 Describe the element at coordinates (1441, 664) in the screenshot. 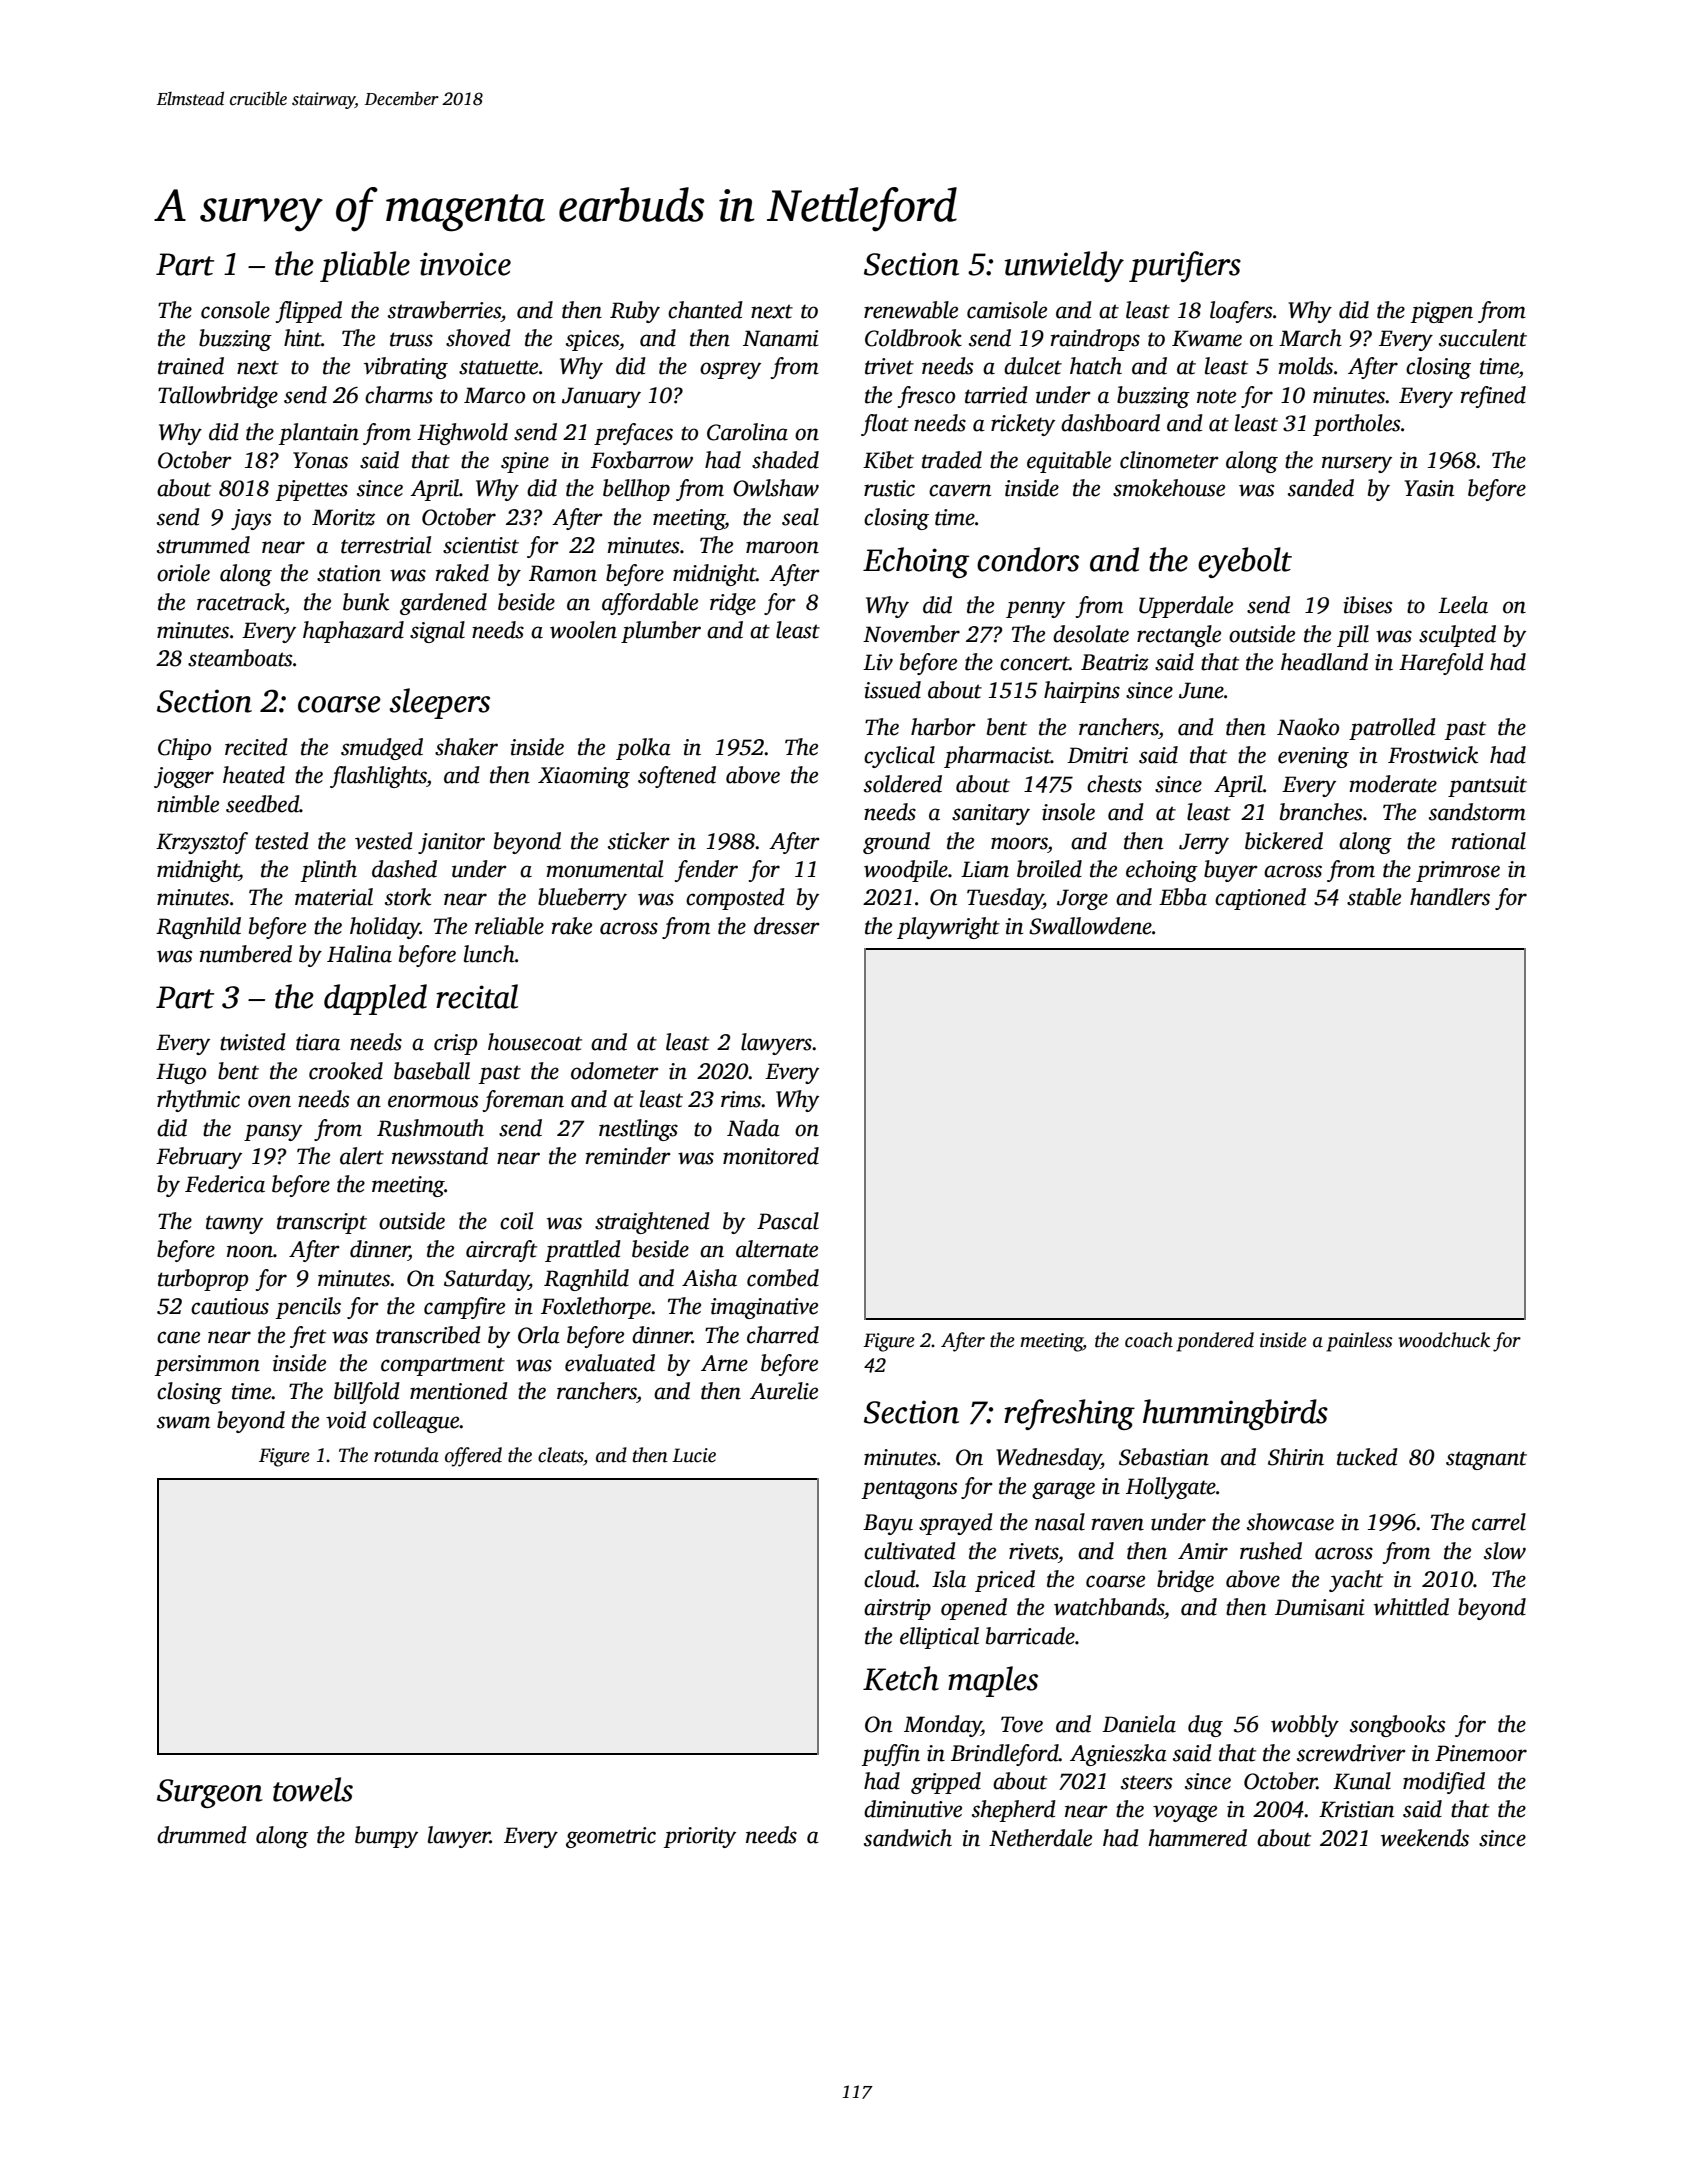

I see `Harefold` at that location.
